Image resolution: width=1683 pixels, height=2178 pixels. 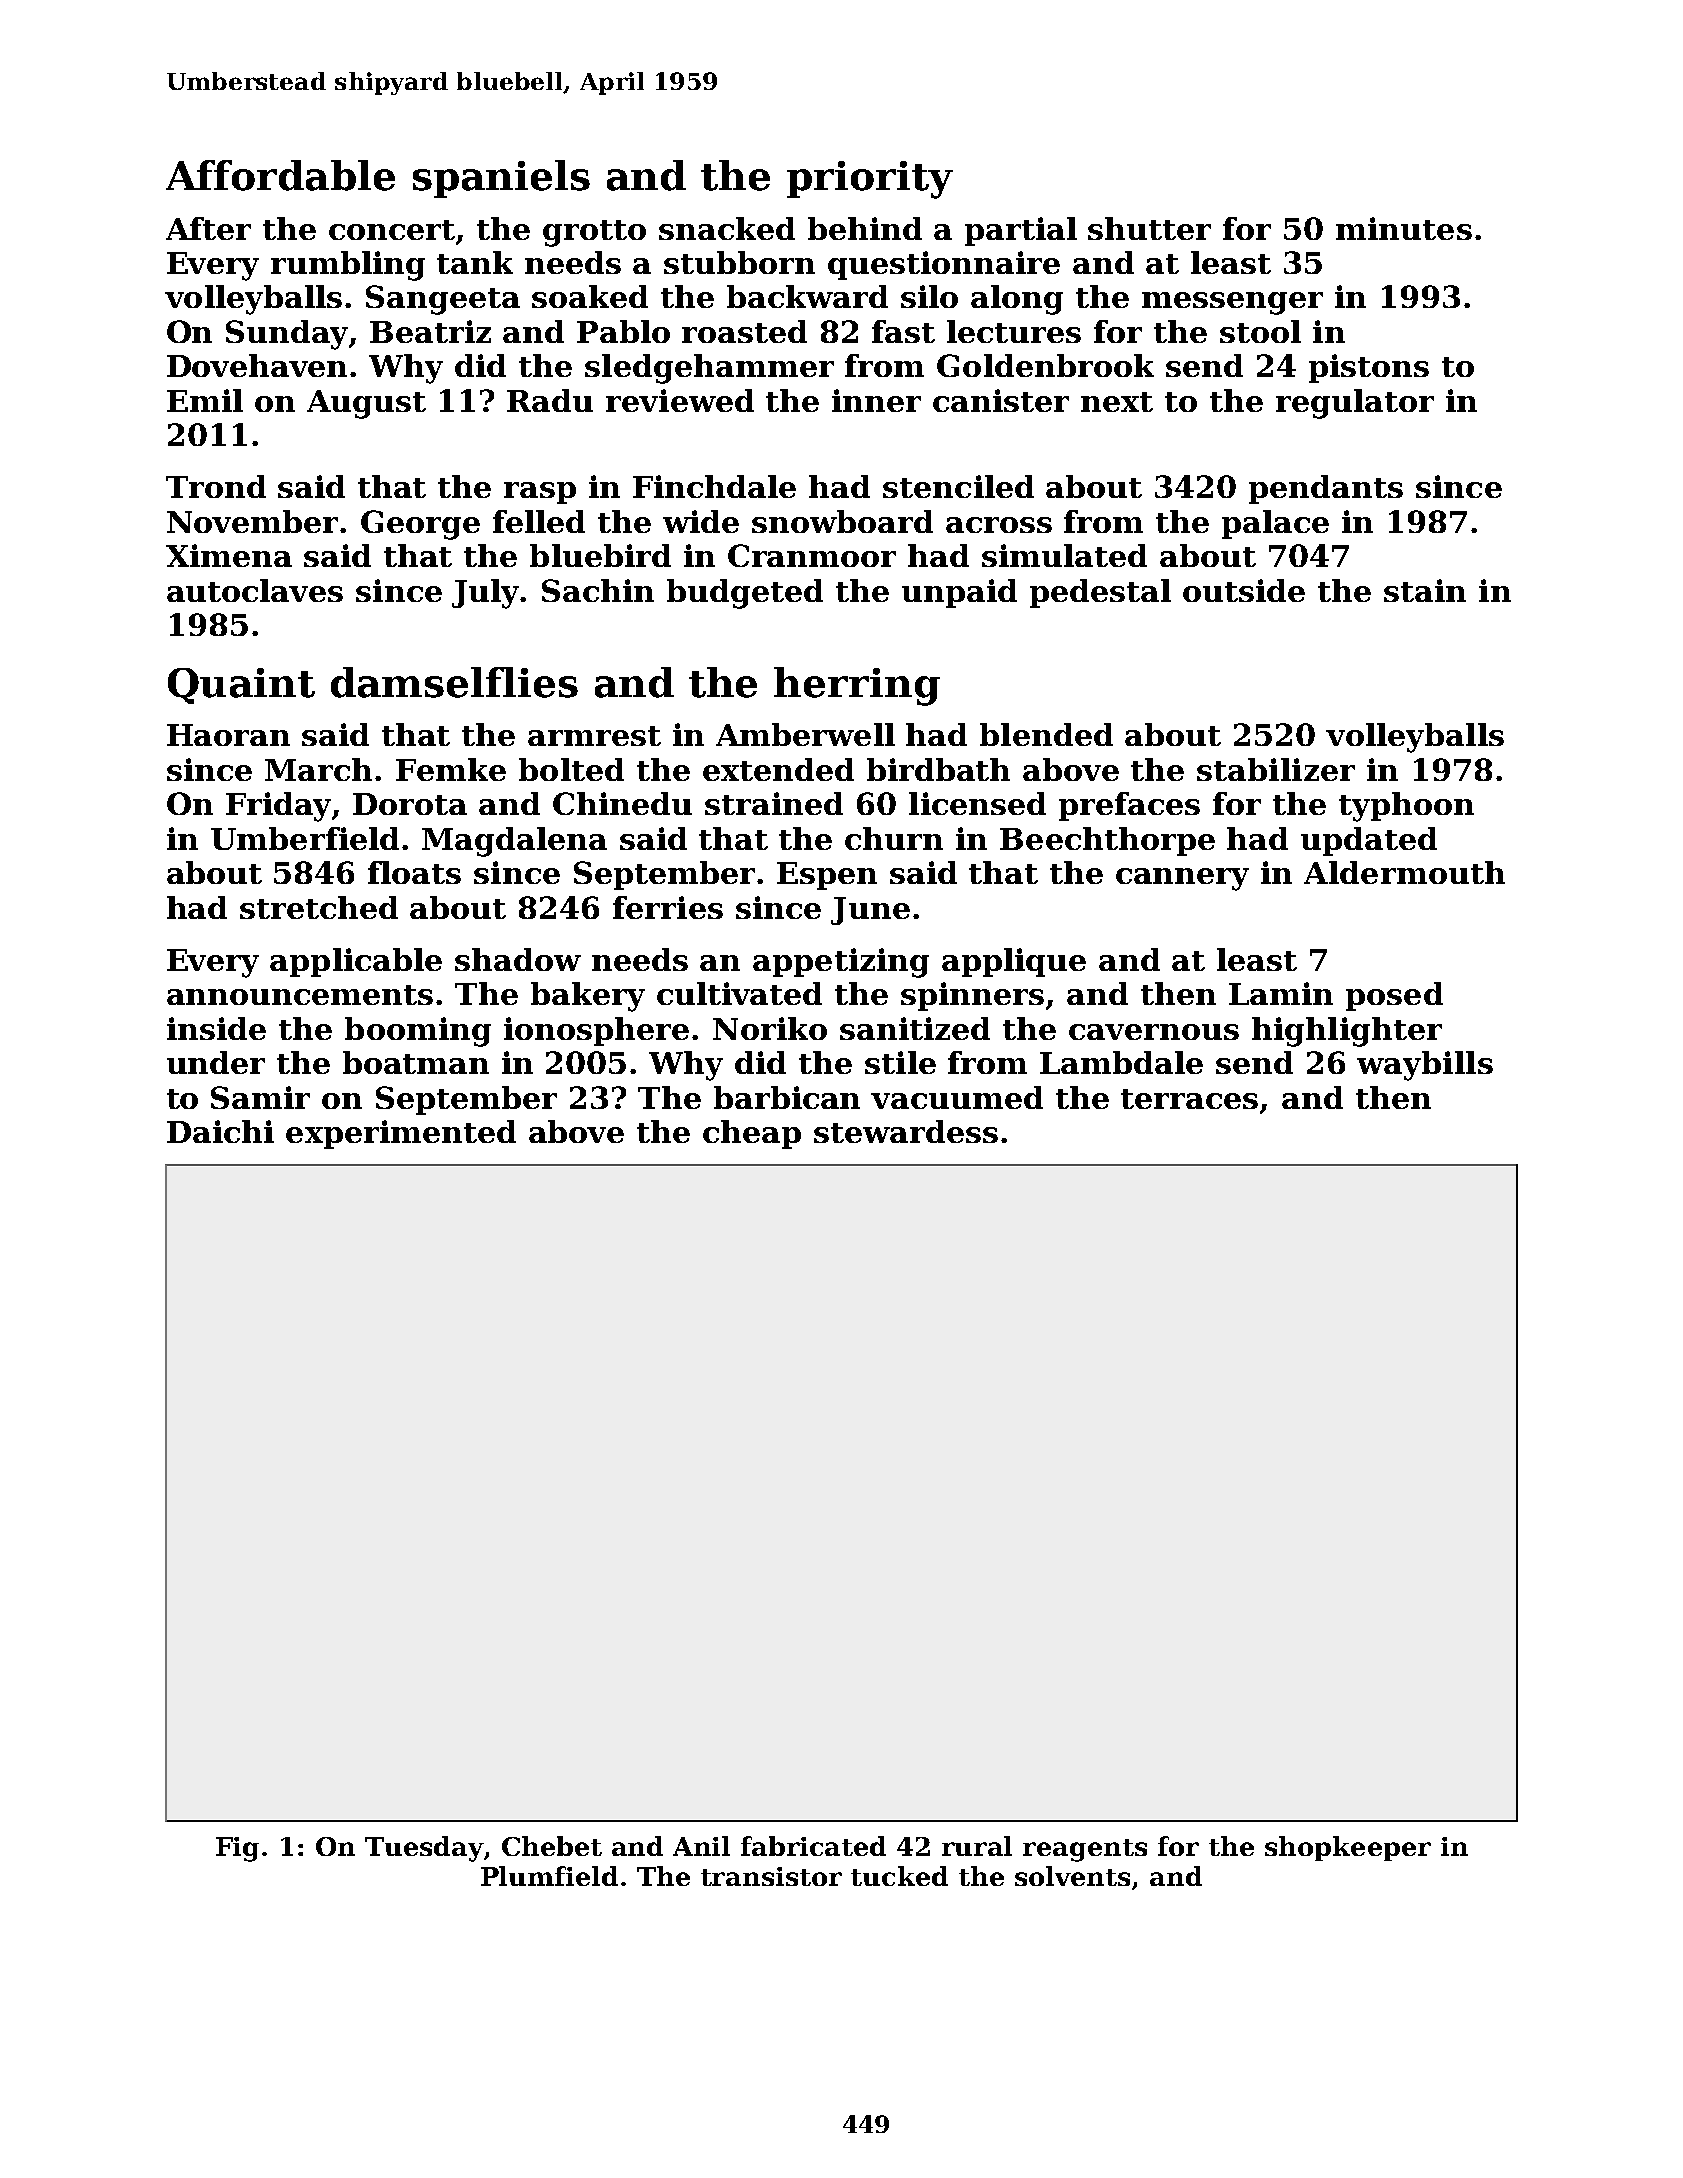 What do you see at coordinates (420, 525) in the page?
I see `George` at bounding box center [420, 525].
